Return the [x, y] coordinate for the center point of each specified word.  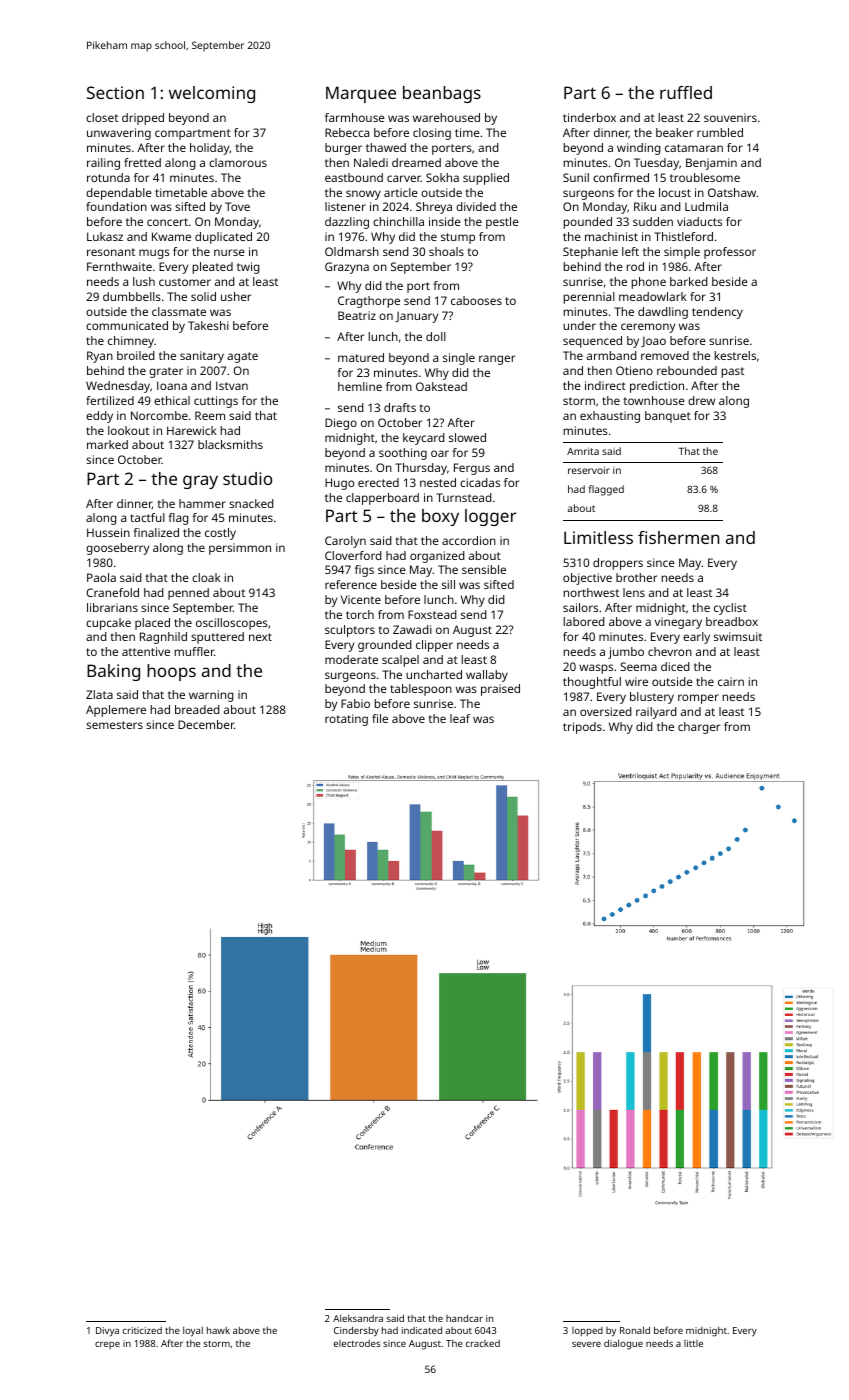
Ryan [100, 357]
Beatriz [357, 315]
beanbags [442, 94]
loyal [193, 1332]
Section [115, 92]
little [693, 1343]
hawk [218, 1330]
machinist [611, 236]
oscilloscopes [232, 624]
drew [701, 400]
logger [490, 517]
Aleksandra [358, 1318]
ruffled [686, 92]
